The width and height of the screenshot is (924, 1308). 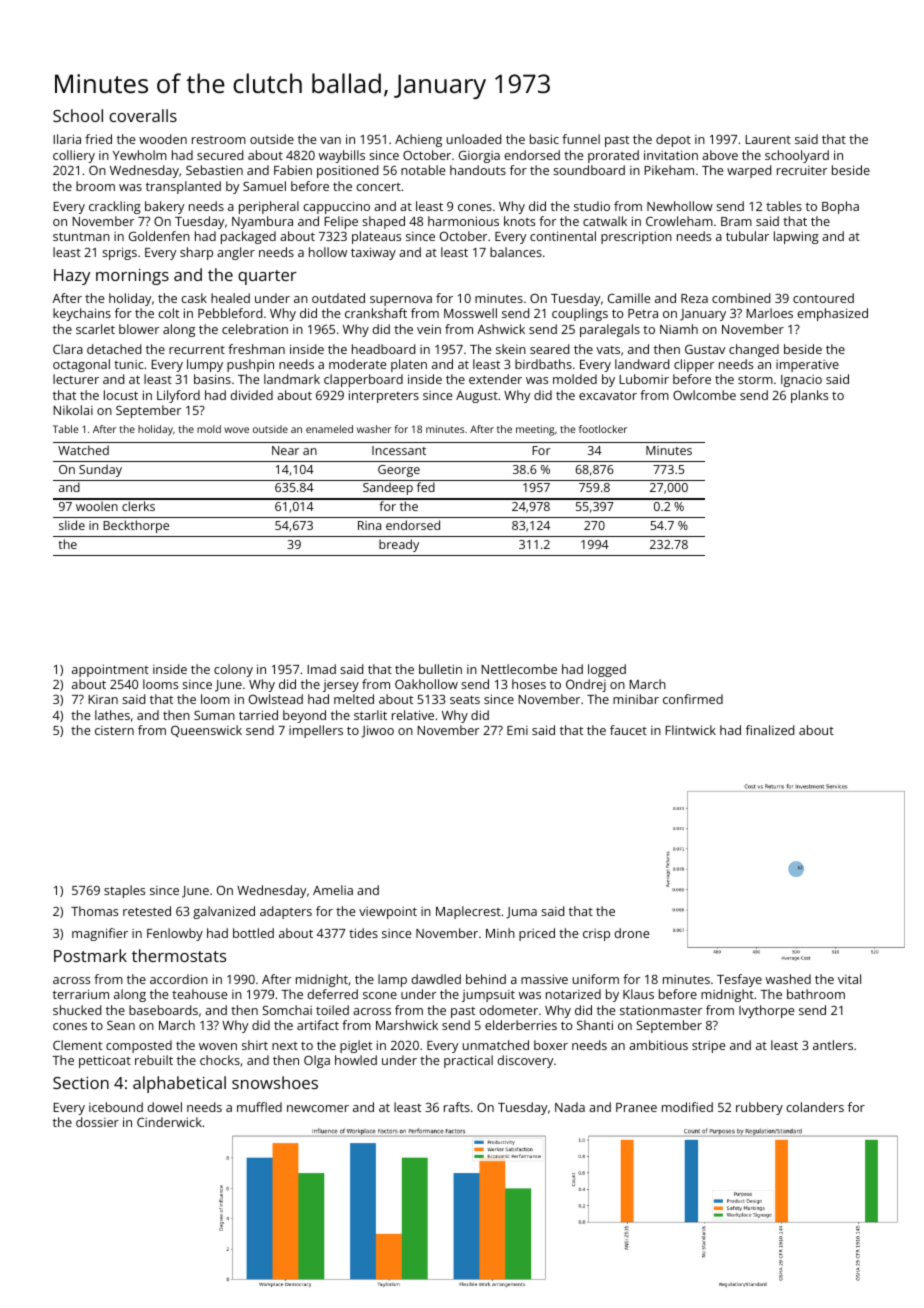 What do you see at coordinates (143, 115) in the screenshot?
I see `coveralls` at bounding box center [143, 115].
